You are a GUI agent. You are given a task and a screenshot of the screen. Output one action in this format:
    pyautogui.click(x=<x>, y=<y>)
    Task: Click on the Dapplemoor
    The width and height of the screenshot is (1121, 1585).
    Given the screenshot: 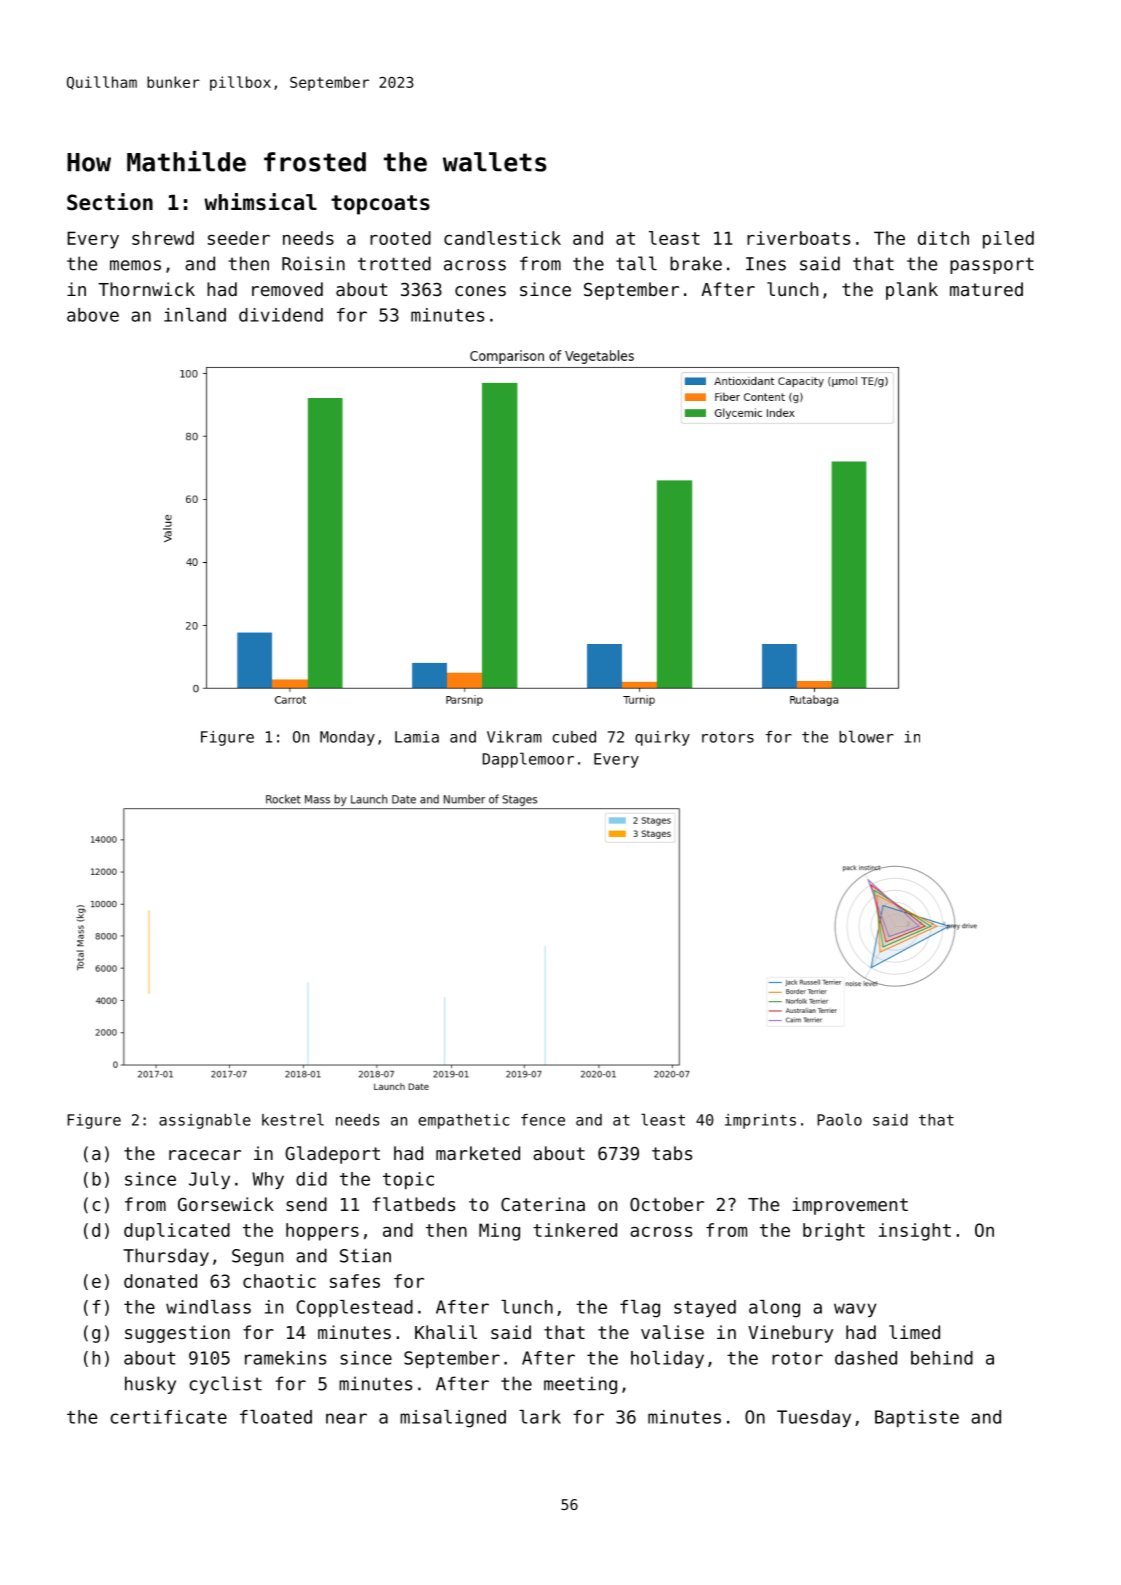 What is the action you would take?
    pyautogui.click(x=528, y=760)
